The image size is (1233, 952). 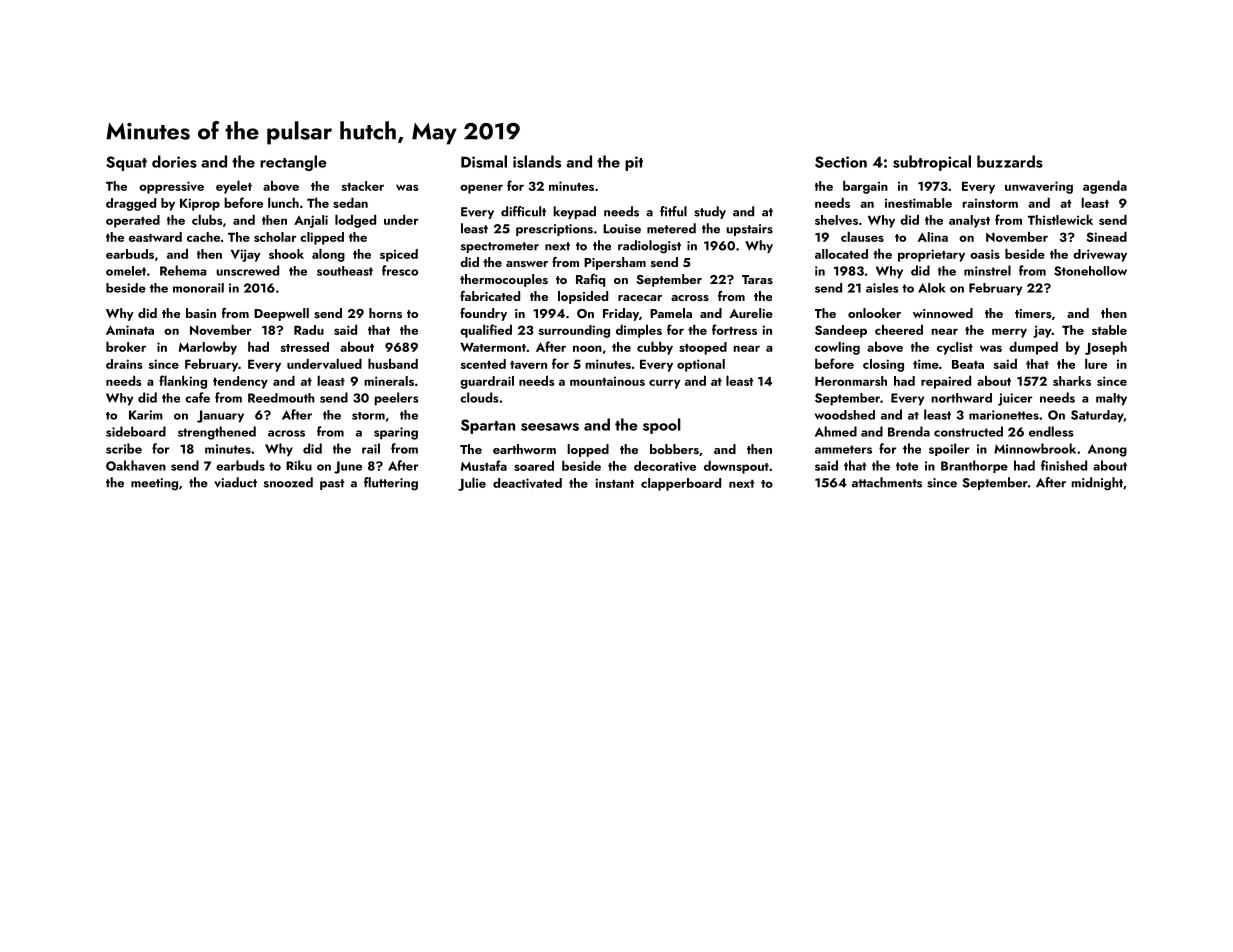 What do you see at coordinates (1010, 161) in the page?
I see `buzzards` at bounding box center [1010, 161].
